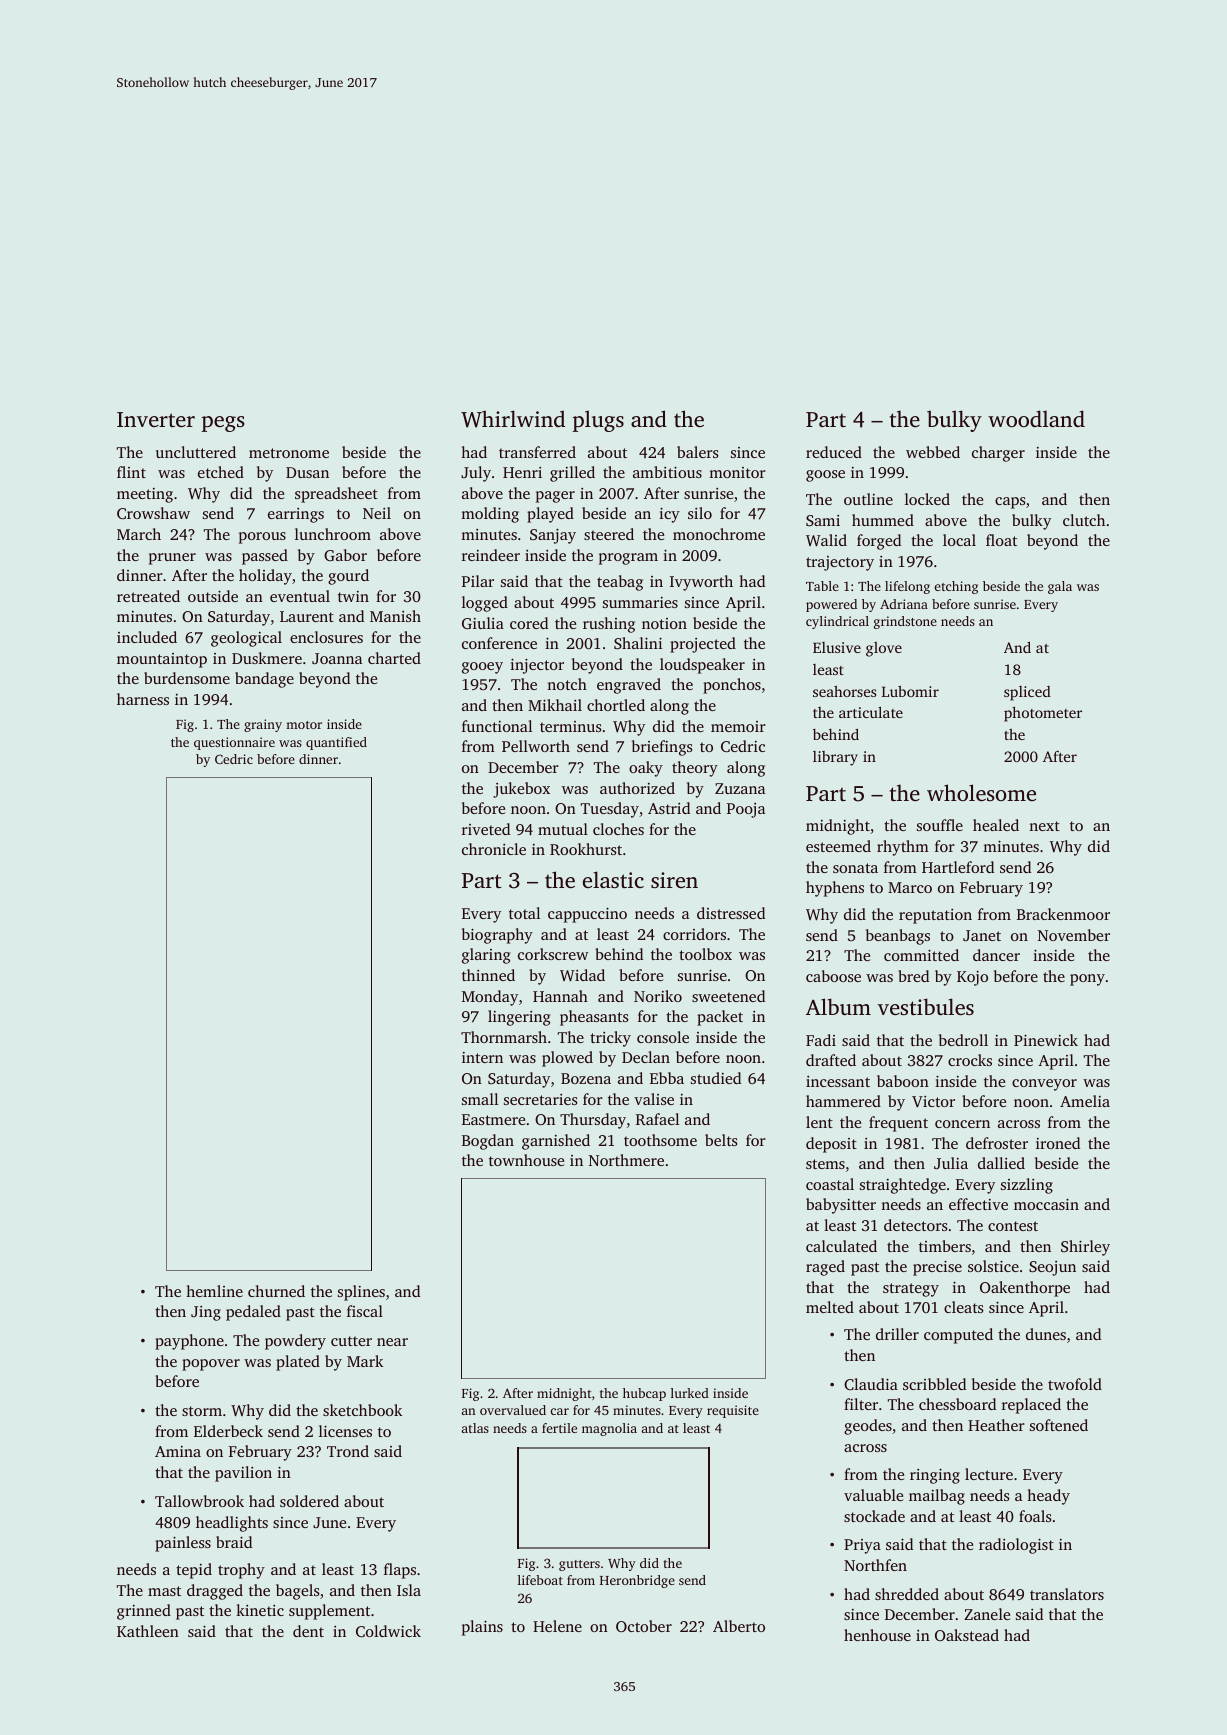 The height and width of the screenshot is (1735, 1227). I want to click on lurked, so click(690, 1393).
